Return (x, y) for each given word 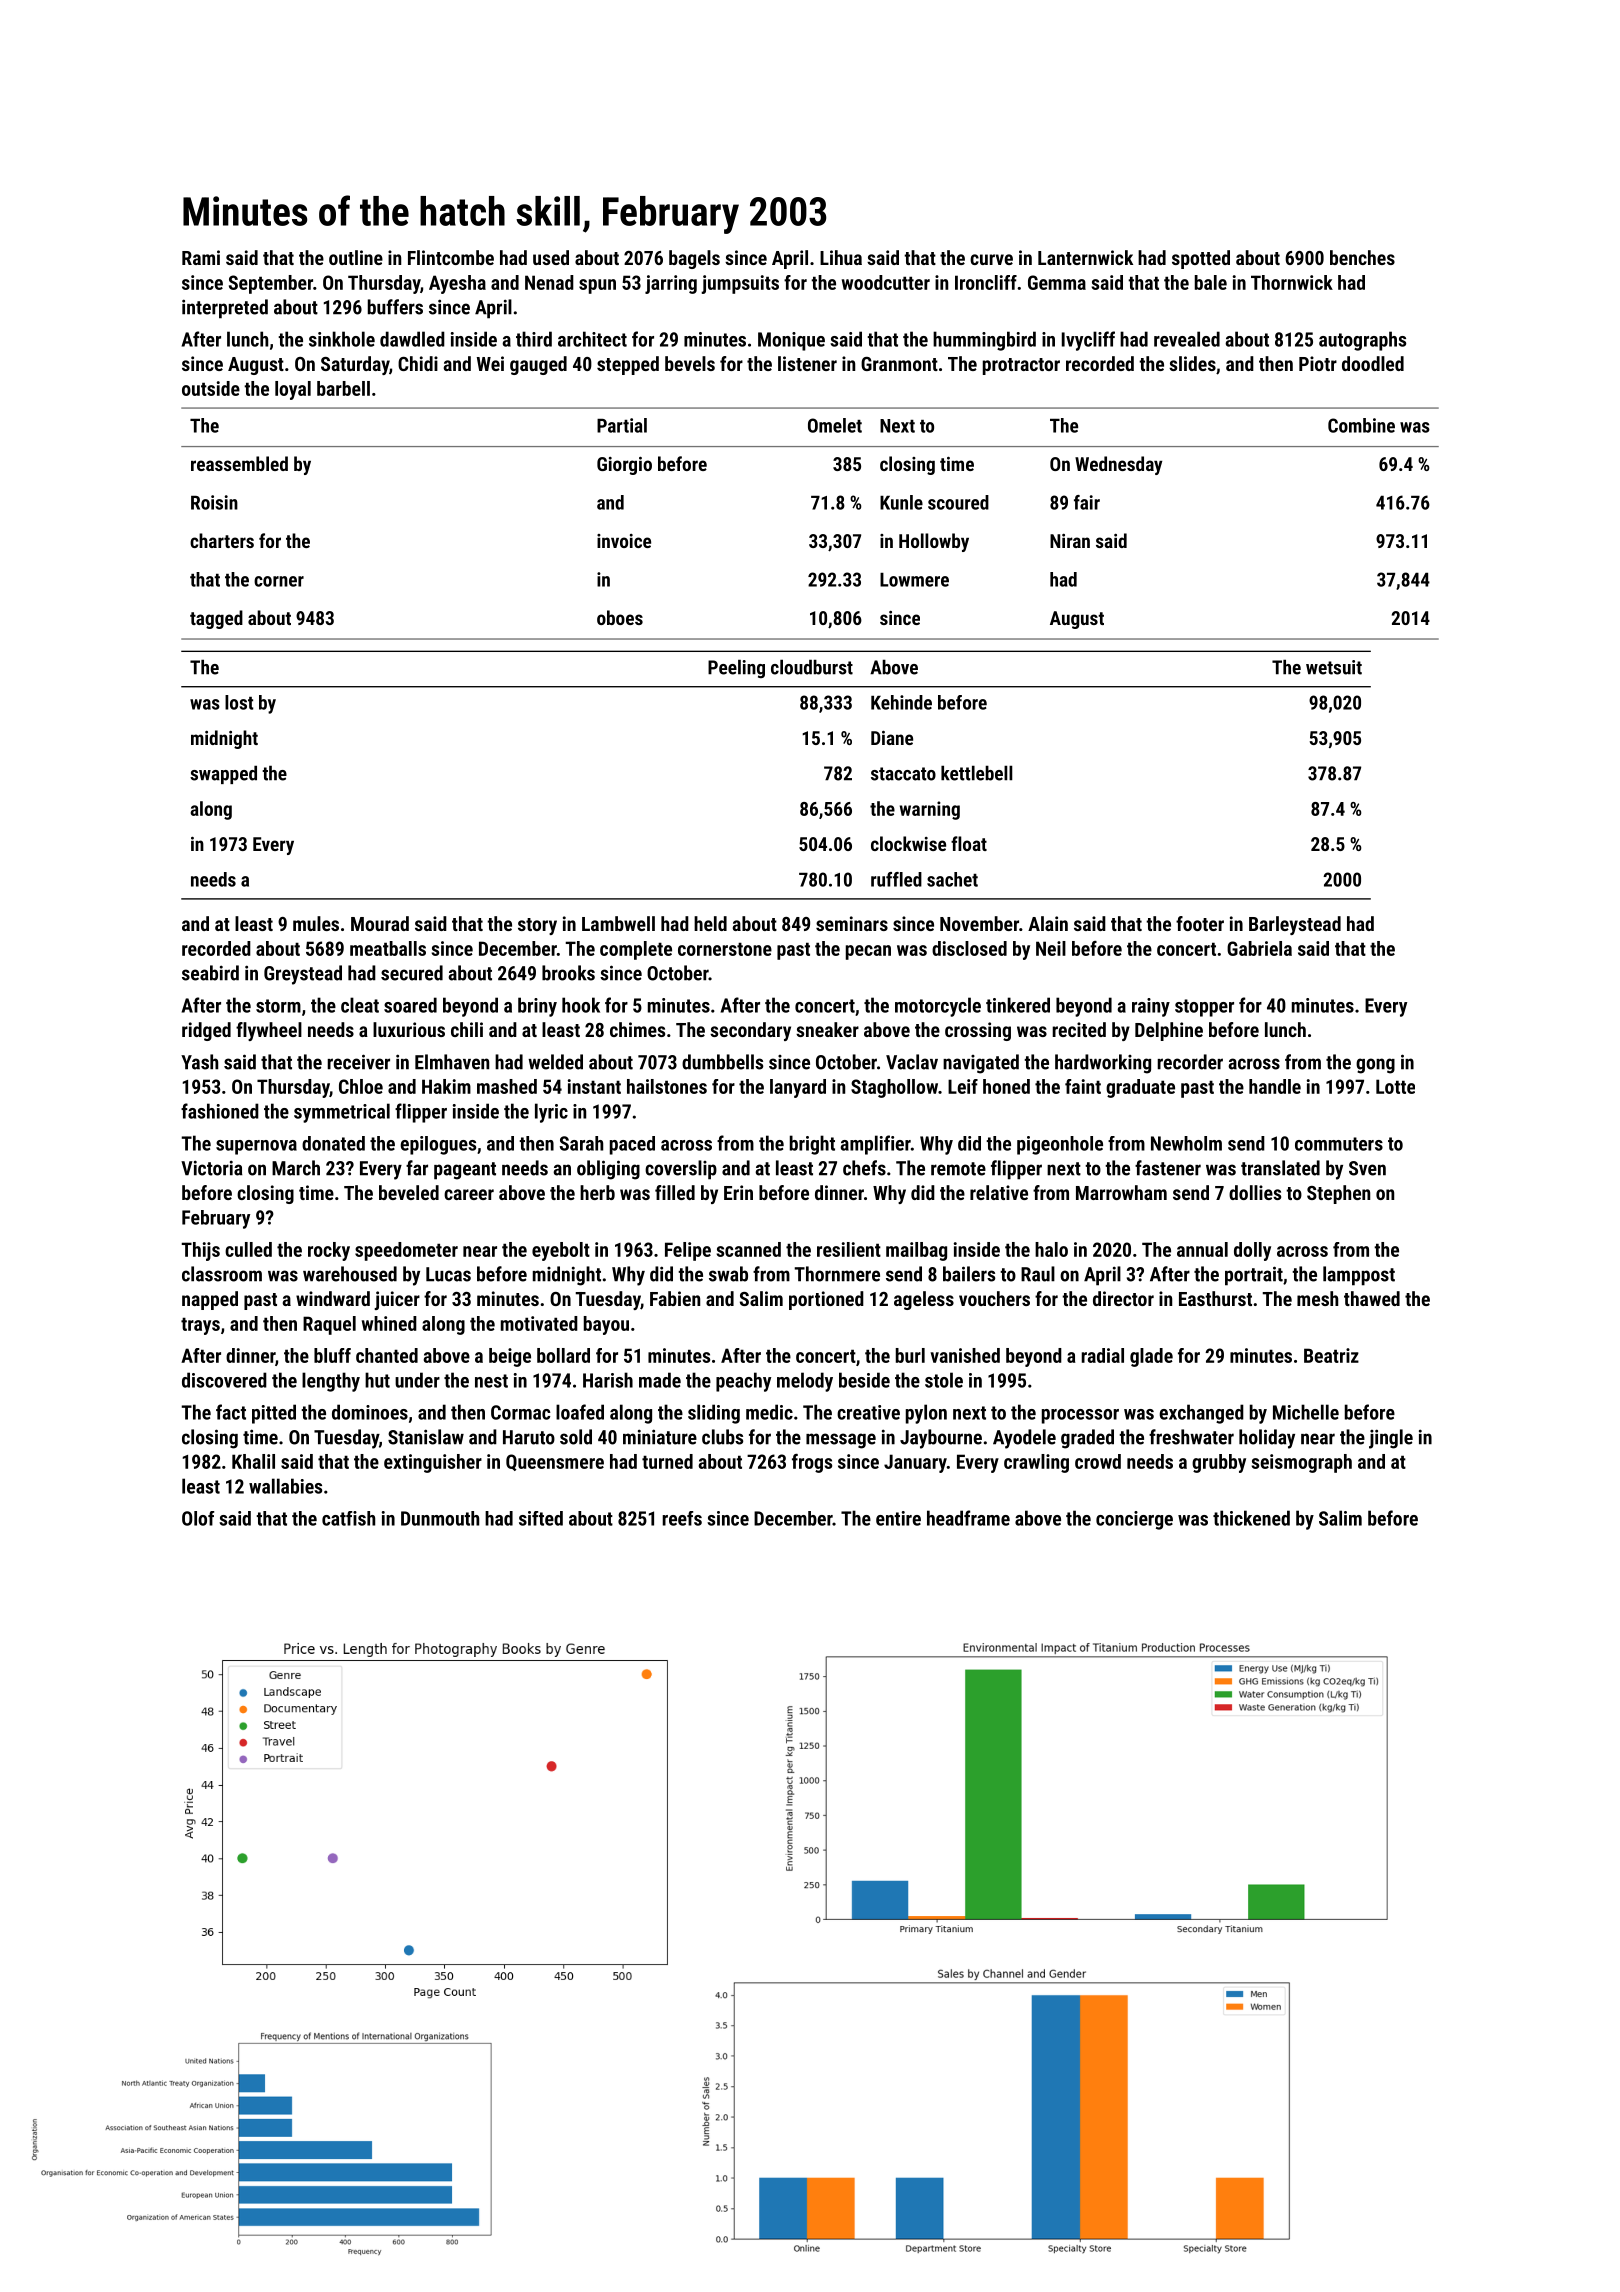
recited (1079, 1029)
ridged (206, 1031)
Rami (201, 257)
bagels (694, 259)
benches (1362, 257)
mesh (1317, 1298)
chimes (637, 1029)
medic (769, 1412)
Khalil (253, 1461)
